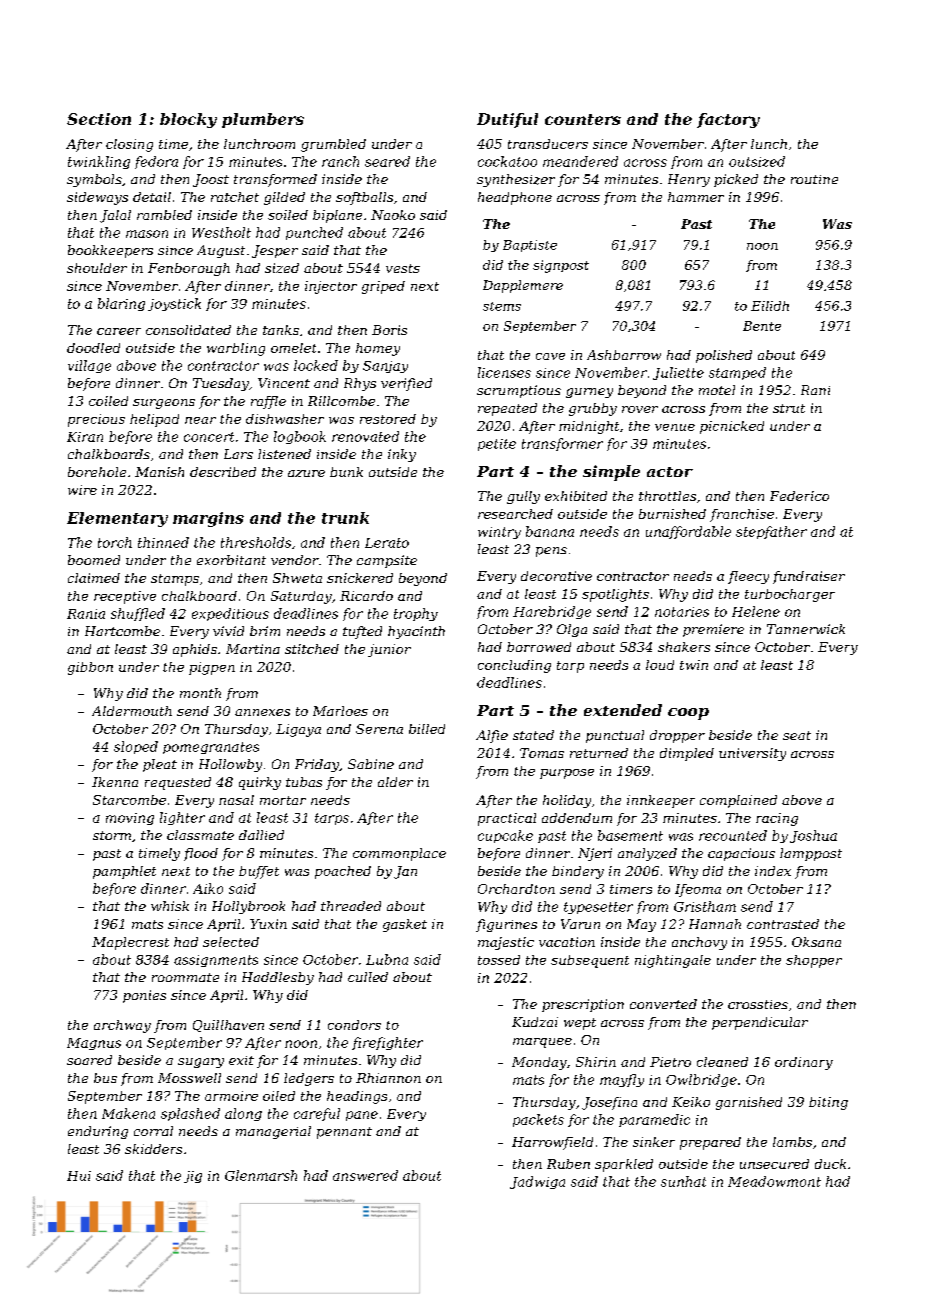 The width and height of the image is (925, 1314). What do you see at coordinates (97, 198) in the image?
I see `sideways` at bounding box center [97, 198].
